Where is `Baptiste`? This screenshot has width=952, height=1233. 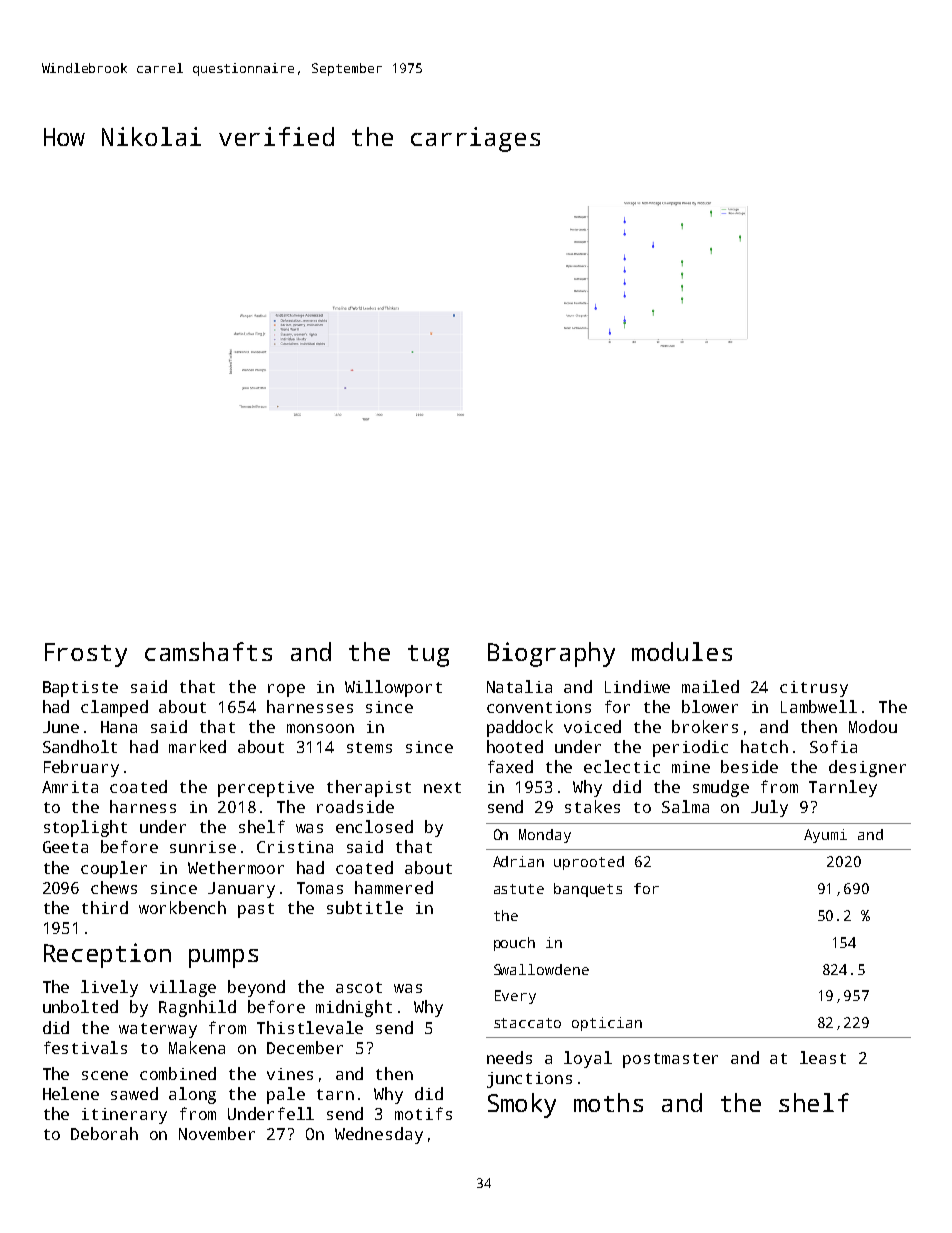
Baptiste is located at coordinates (80, 689).
